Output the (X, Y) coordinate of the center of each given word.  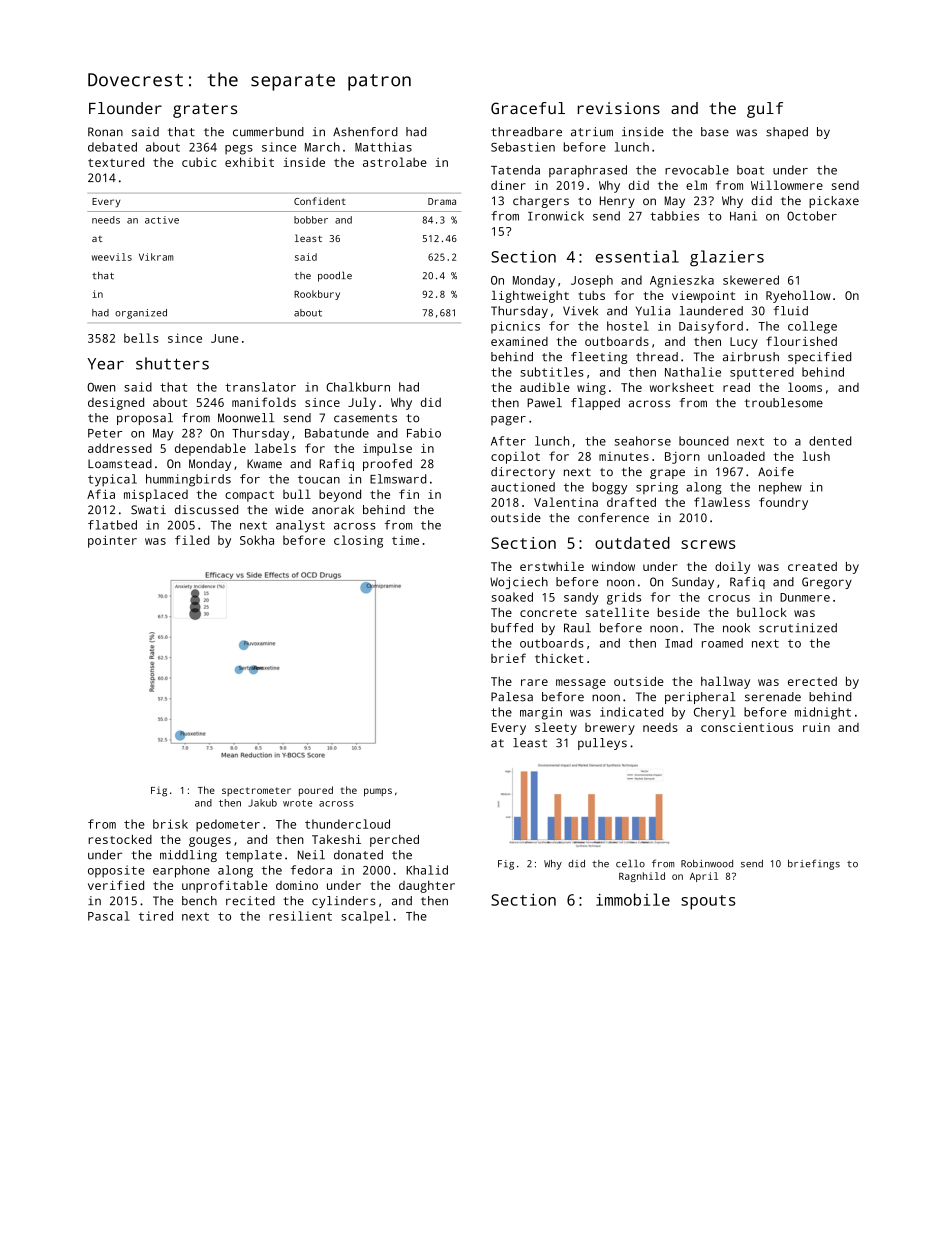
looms (805, 387)
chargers (541, 202)
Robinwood (707, 864)
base (715, 132)
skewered (751, 280)
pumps (378, 792)
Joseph (592, 281)
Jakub (262, 803)
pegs (239, 150)
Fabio (424, 433)
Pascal (109, 916)
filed (192, 540)
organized (141, 314)
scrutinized (798, 628)
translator (260, 387)
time (405, 540)
